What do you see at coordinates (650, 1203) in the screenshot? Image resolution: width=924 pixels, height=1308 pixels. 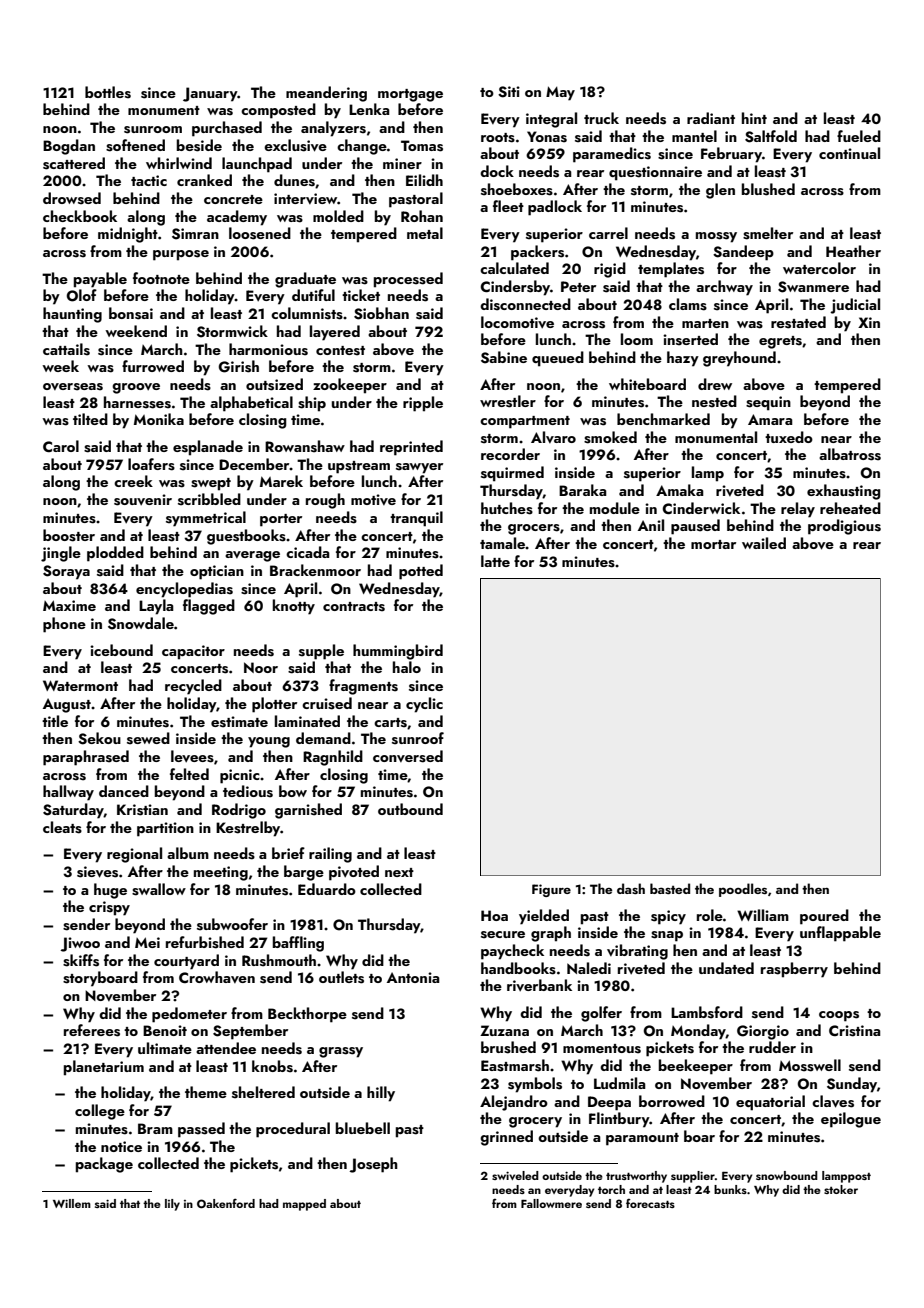 I see `forecasts` at bounding box center [650, 1203].
